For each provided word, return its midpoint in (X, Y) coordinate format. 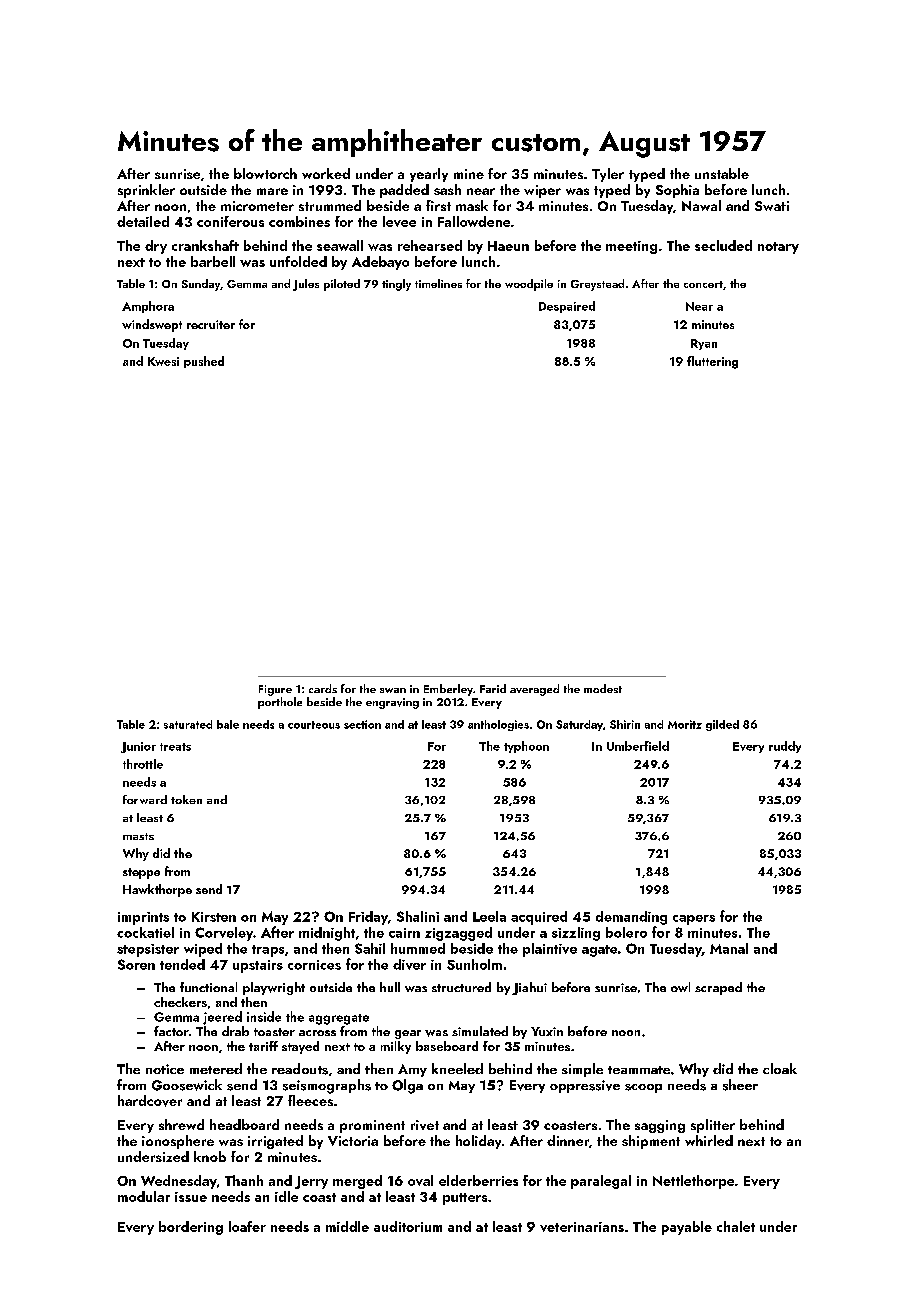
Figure (275, 690)
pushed (204, 362)
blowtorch (265, 173)
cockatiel (145, 932)
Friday (368, 918)
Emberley (448, 690)
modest (603, 688)
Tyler (608, 175)
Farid (493, 688)
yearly (429, 175)
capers (694, 920)
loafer (247, 1226)
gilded (722, 725)
